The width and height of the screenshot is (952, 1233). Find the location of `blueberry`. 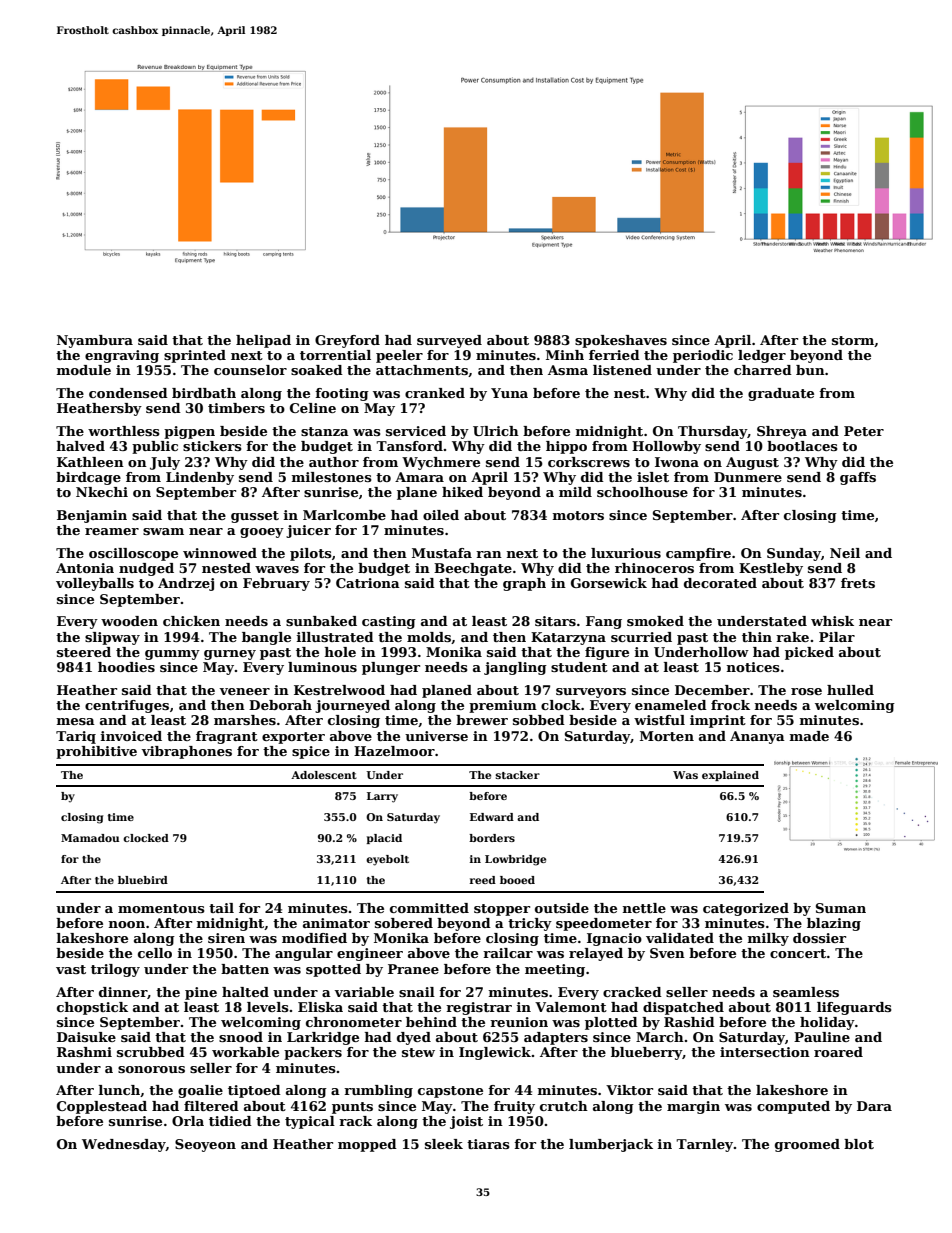

blueberry is located at coordinates (646, 1053).
